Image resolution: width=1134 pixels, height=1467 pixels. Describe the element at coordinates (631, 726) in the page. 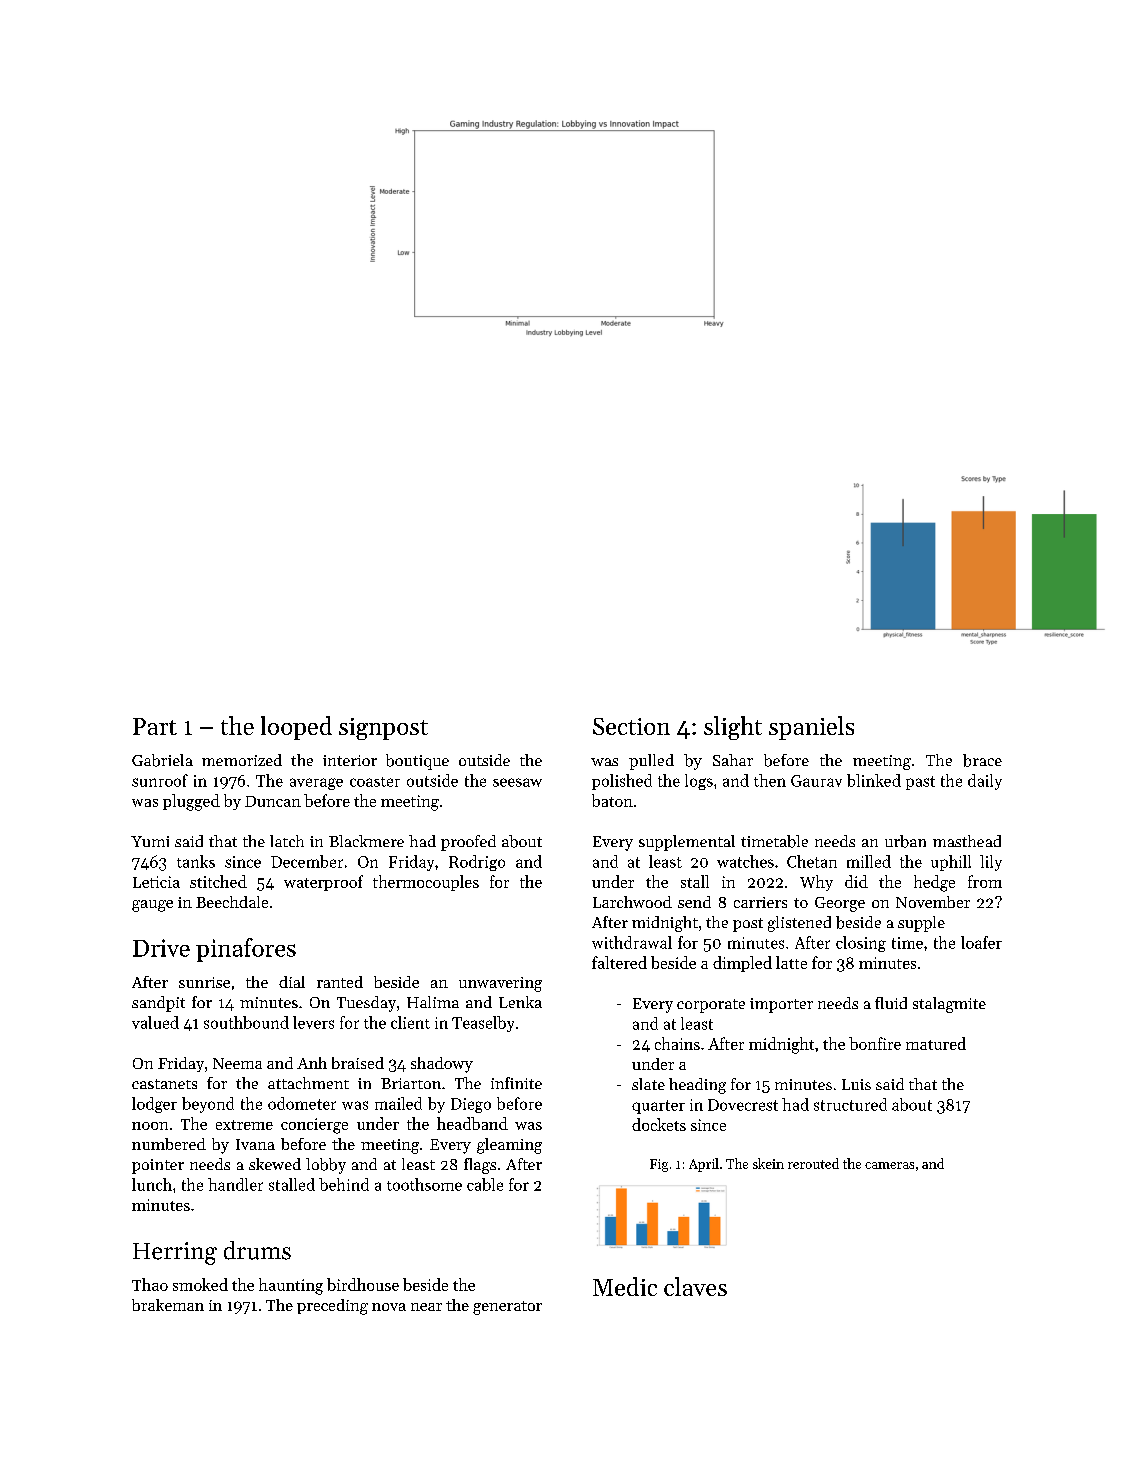

I see `Section` at that location.
